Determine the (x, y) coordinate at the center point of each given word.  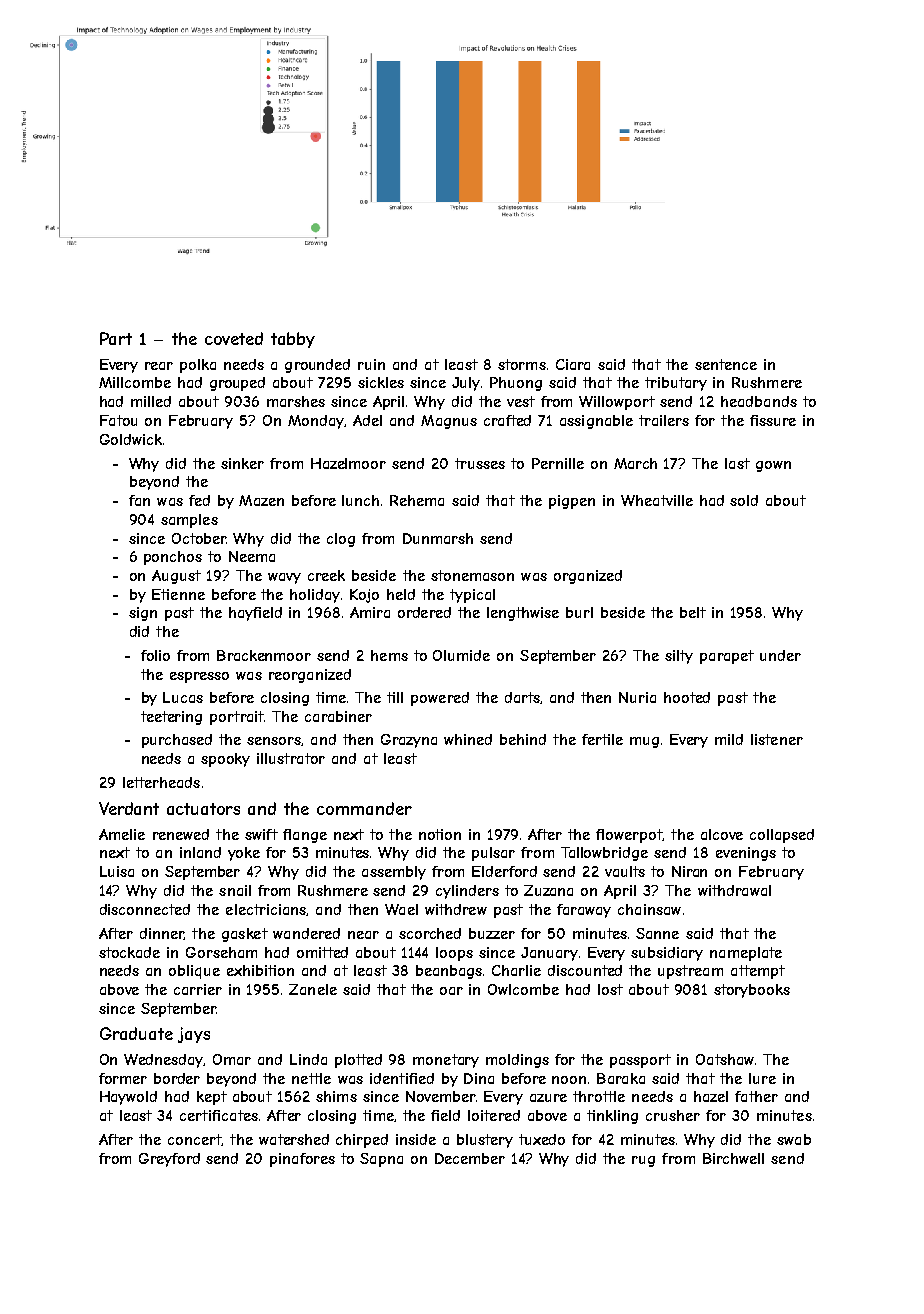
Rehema (417, 500)
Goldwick (131, 439)
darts (522, 697)
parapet (727, 657)
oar (451, 991)
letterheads (161, 782)
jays (194, 1035)
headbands (759, 401)
